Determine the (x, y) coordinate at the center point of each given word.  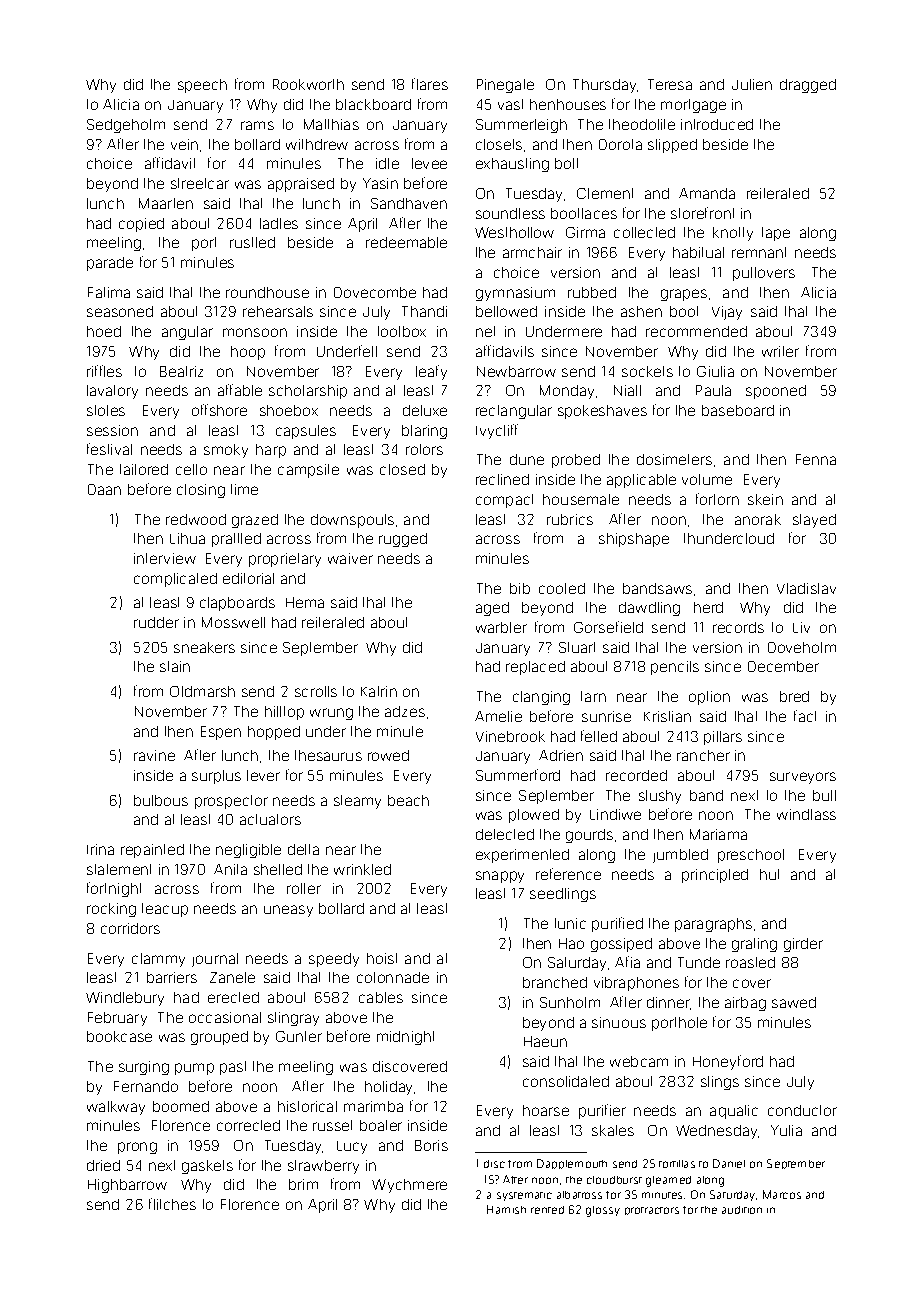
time (244, 489)
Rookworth (308, 84)
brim (303, 1184)
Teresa (670, 84)
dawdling (649, 609)
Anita (230, 869)
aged (492, 609)
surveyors (803, 778)
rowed (388, 755)
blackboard (373, 104)
